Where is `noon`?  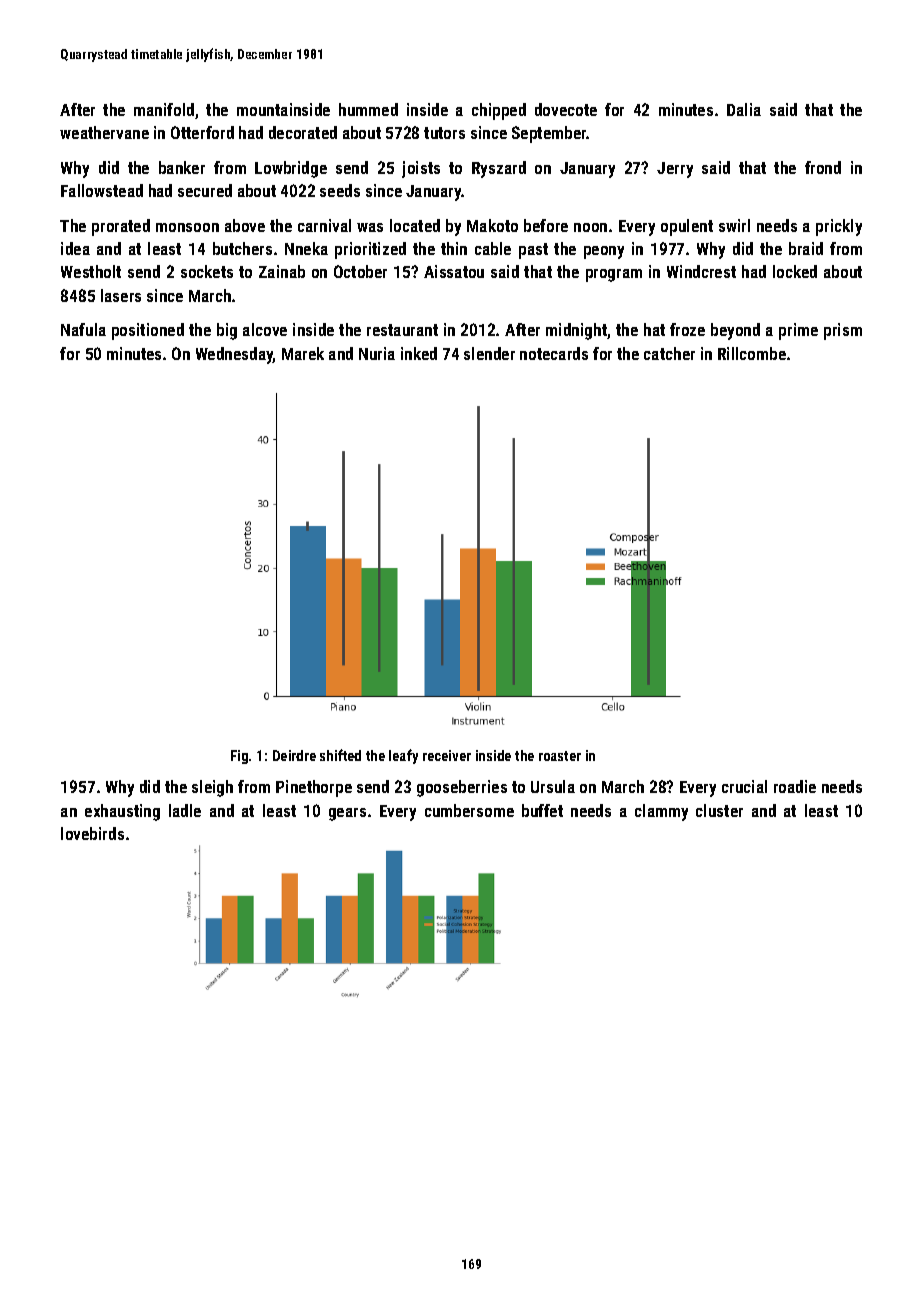
noon is located at coordinates (590, 227).
